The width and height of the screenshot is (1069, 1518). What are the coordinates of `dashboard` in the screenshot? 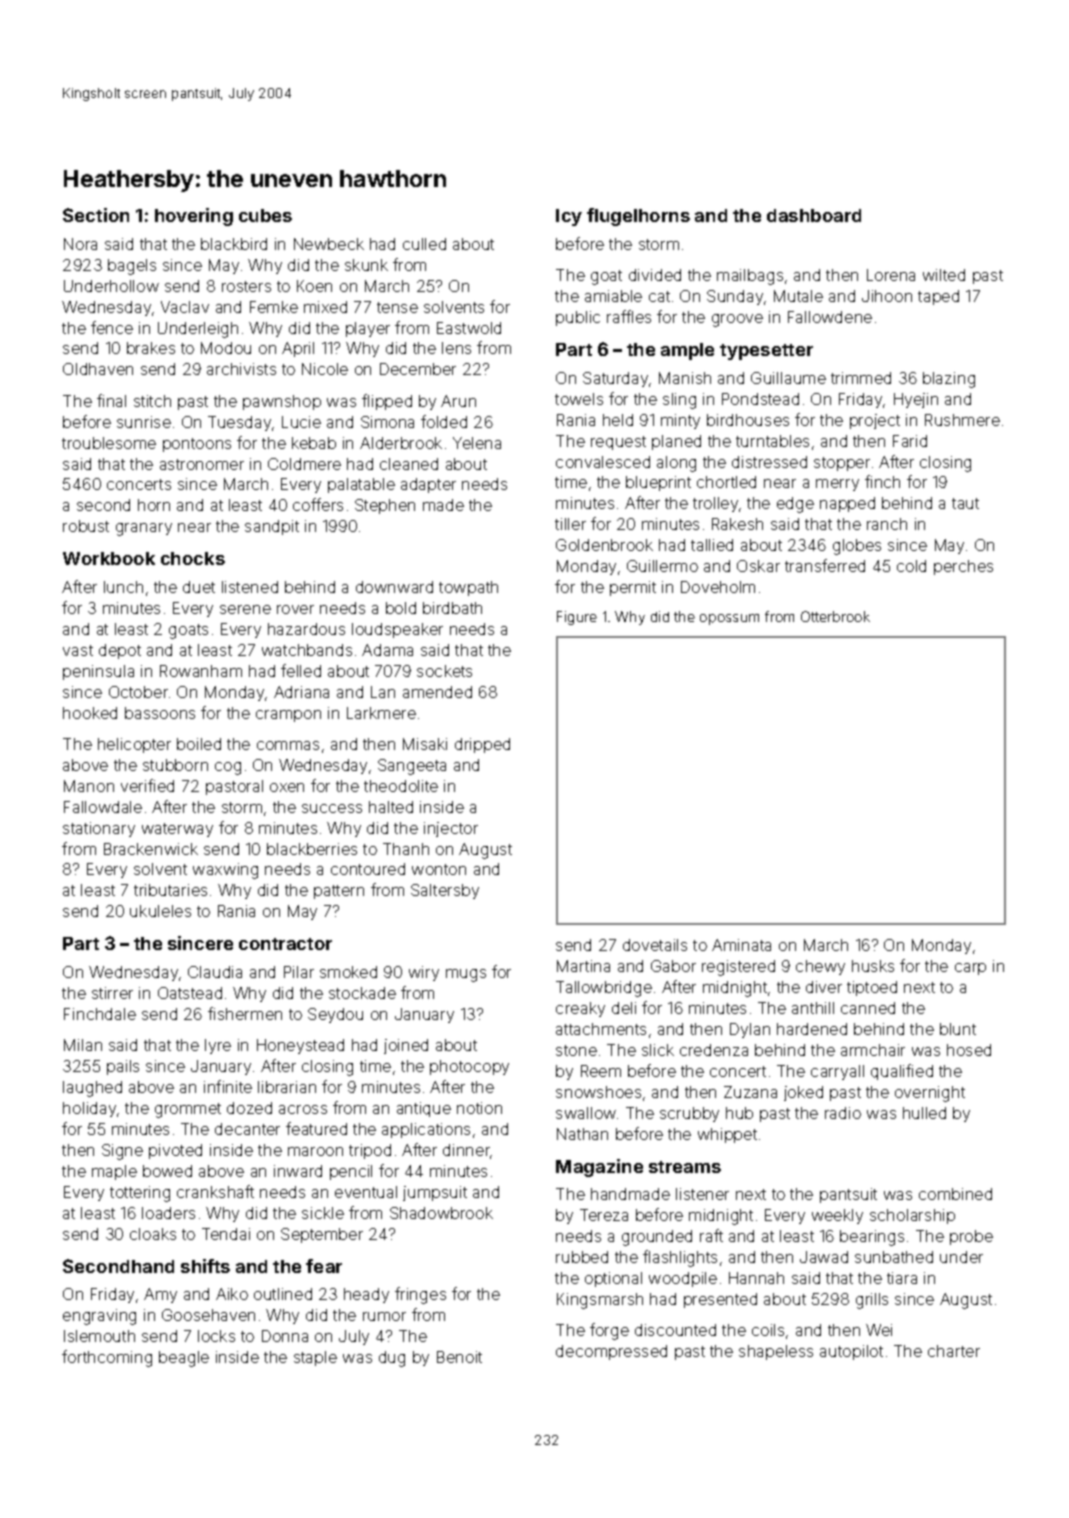 It's located at (814, 215).
